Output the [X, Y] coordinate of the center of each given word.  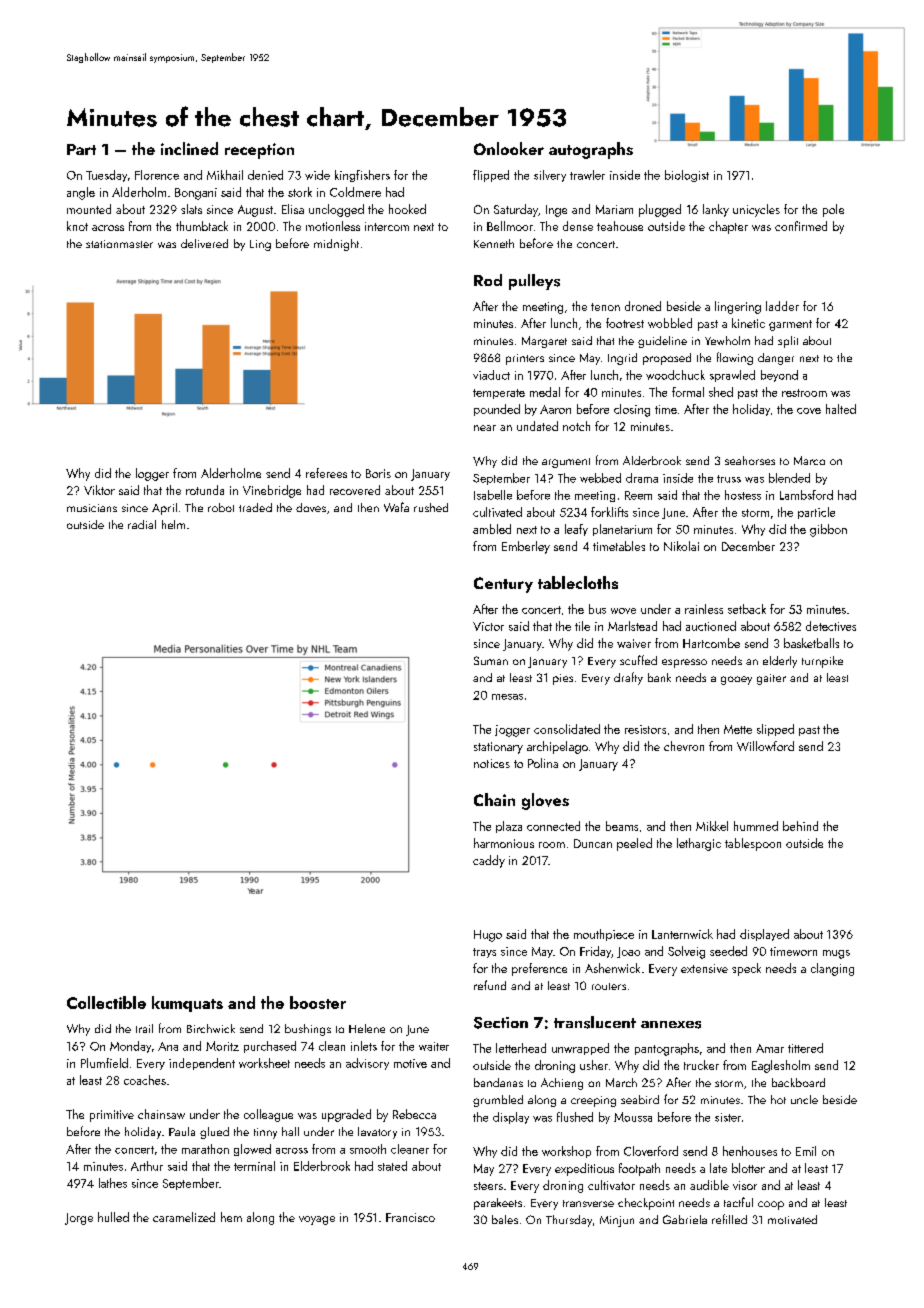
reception [259, 151]
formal [688, 392]
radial [142, 524]
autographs [591, 150]
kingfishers [362, 176]
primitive [112, 1116]
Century [503, 585]
